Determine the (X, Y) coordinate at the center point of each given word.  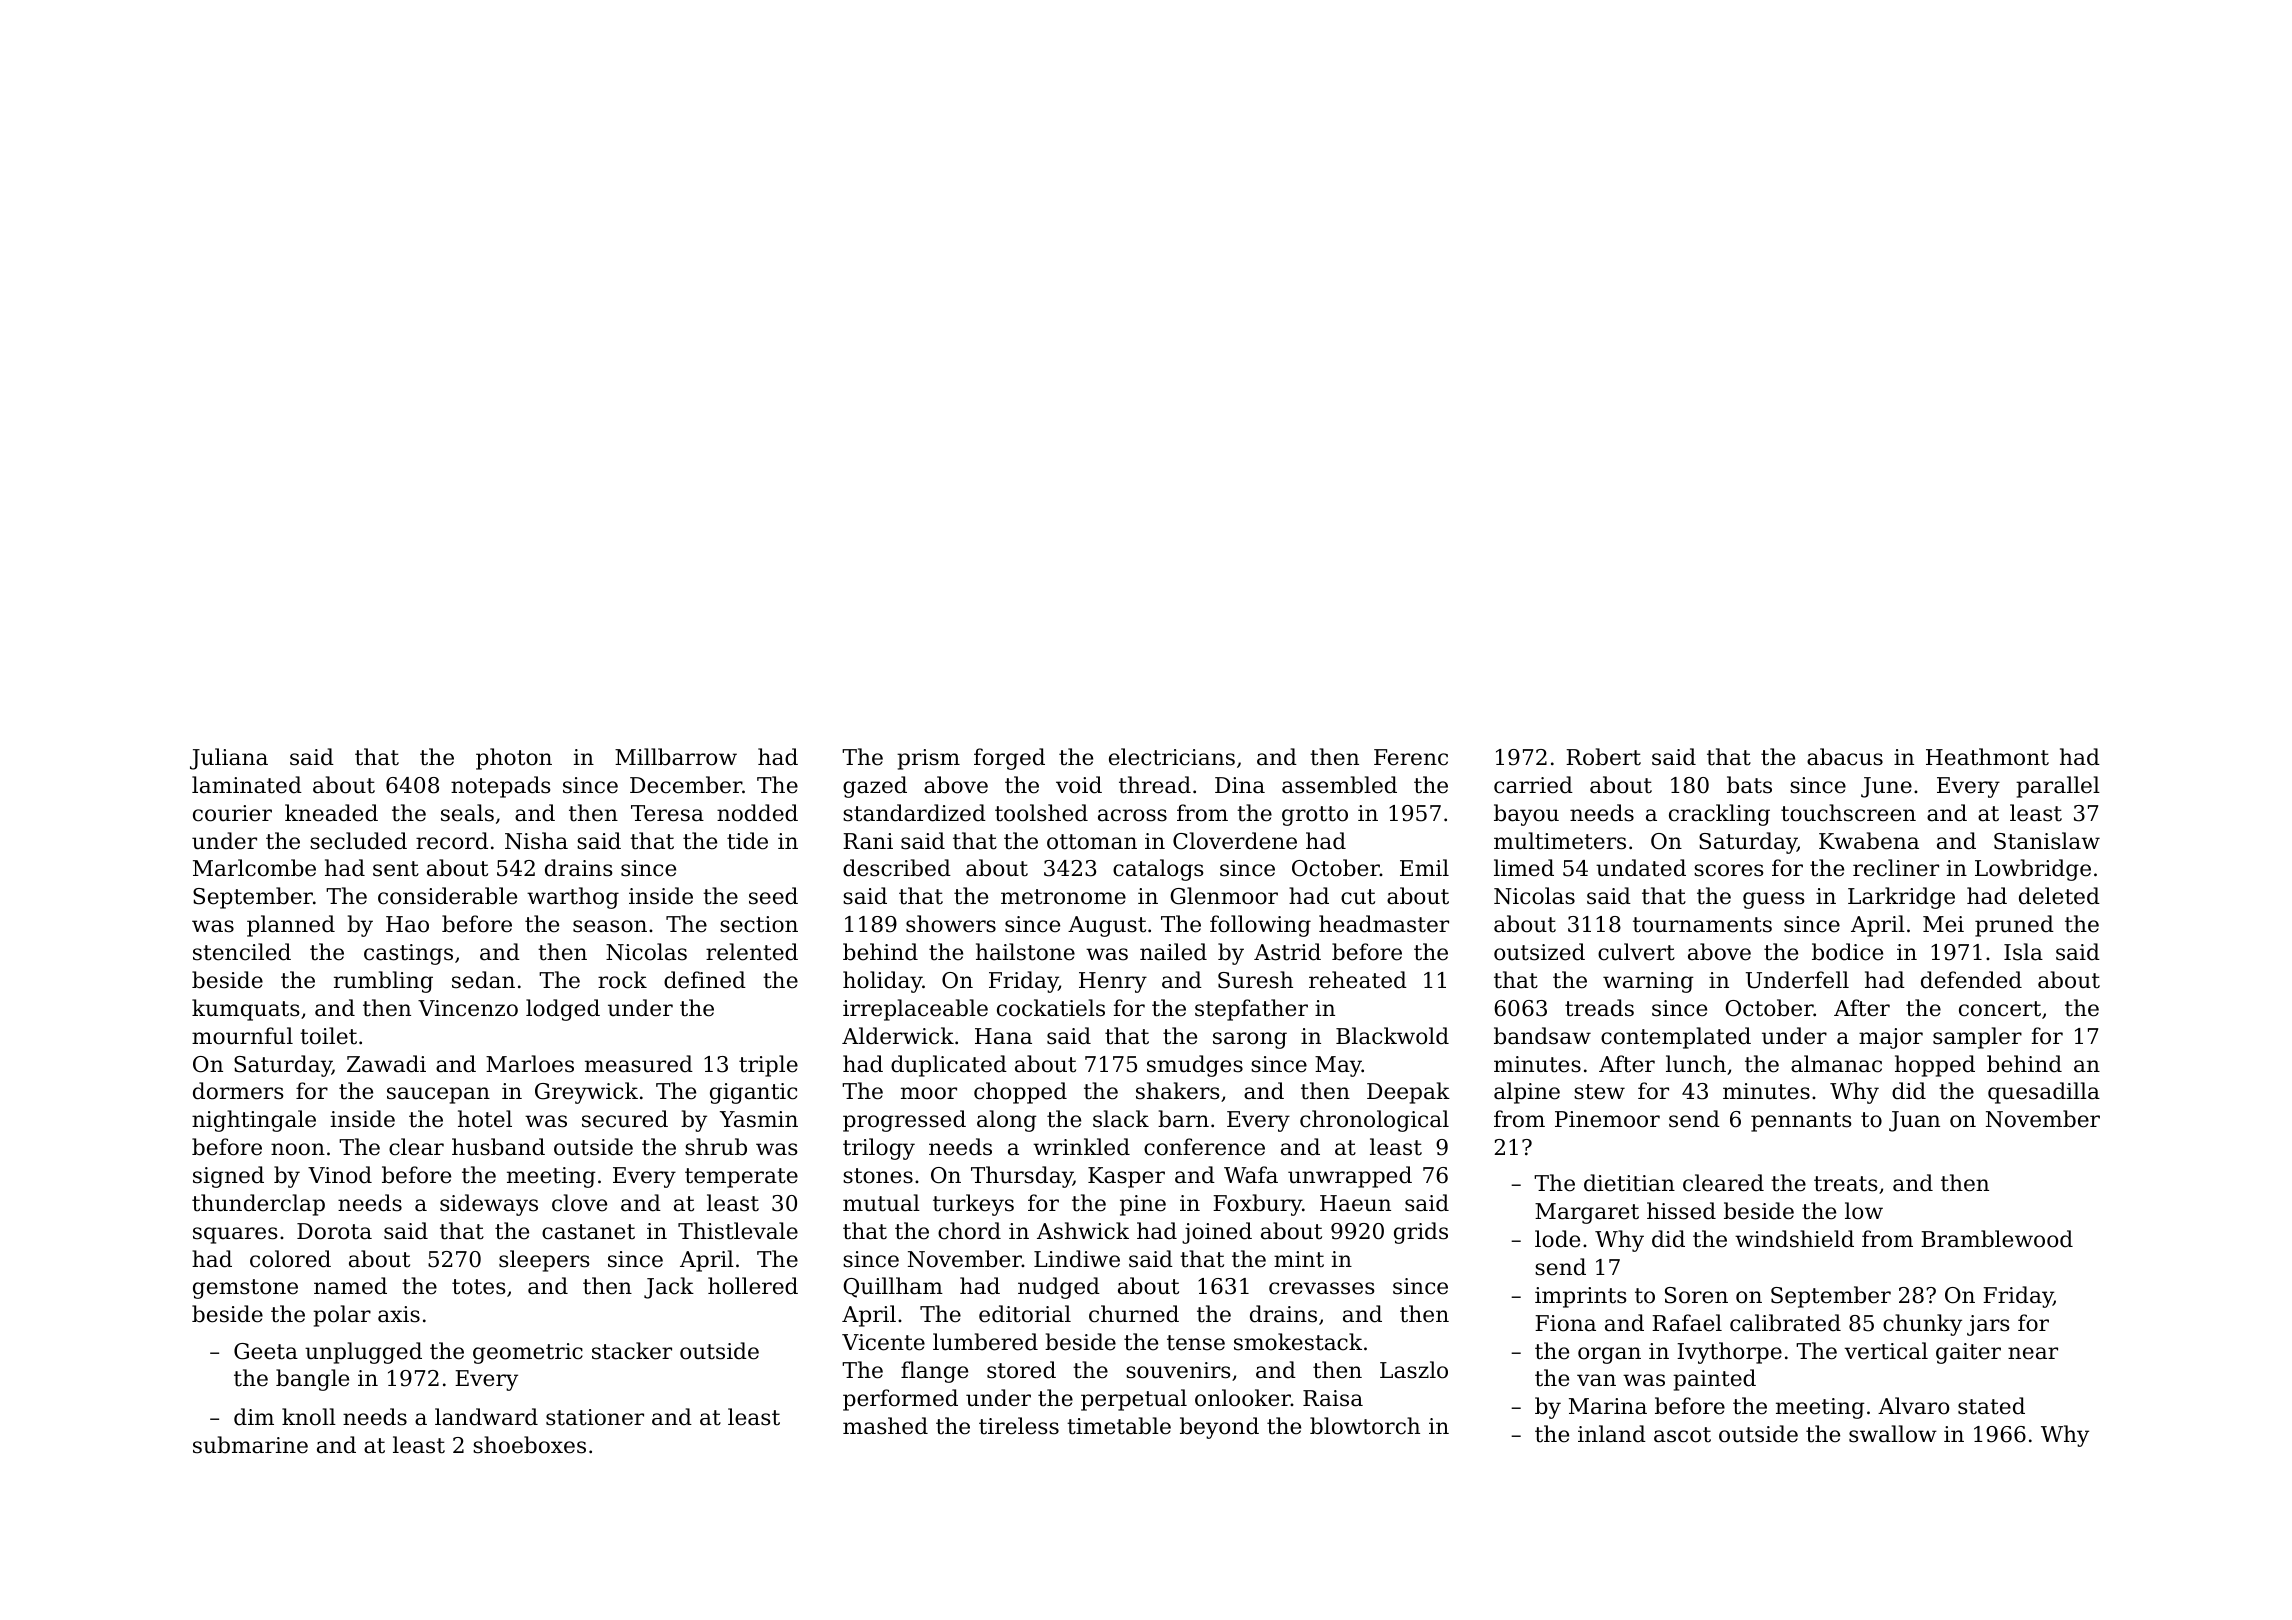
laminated (247, 785)
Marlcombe (254, 868)
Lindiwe (1077, 1259)
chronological (1374, 1121)
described (897, 868)
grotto (1315, 816)
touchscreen (1848, 813)
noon (298, 1149)
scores (1728, 870)
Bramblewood (1997, 1239)
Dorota (334, 1231)
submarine (250, 1445)
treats (1845, 1184)
